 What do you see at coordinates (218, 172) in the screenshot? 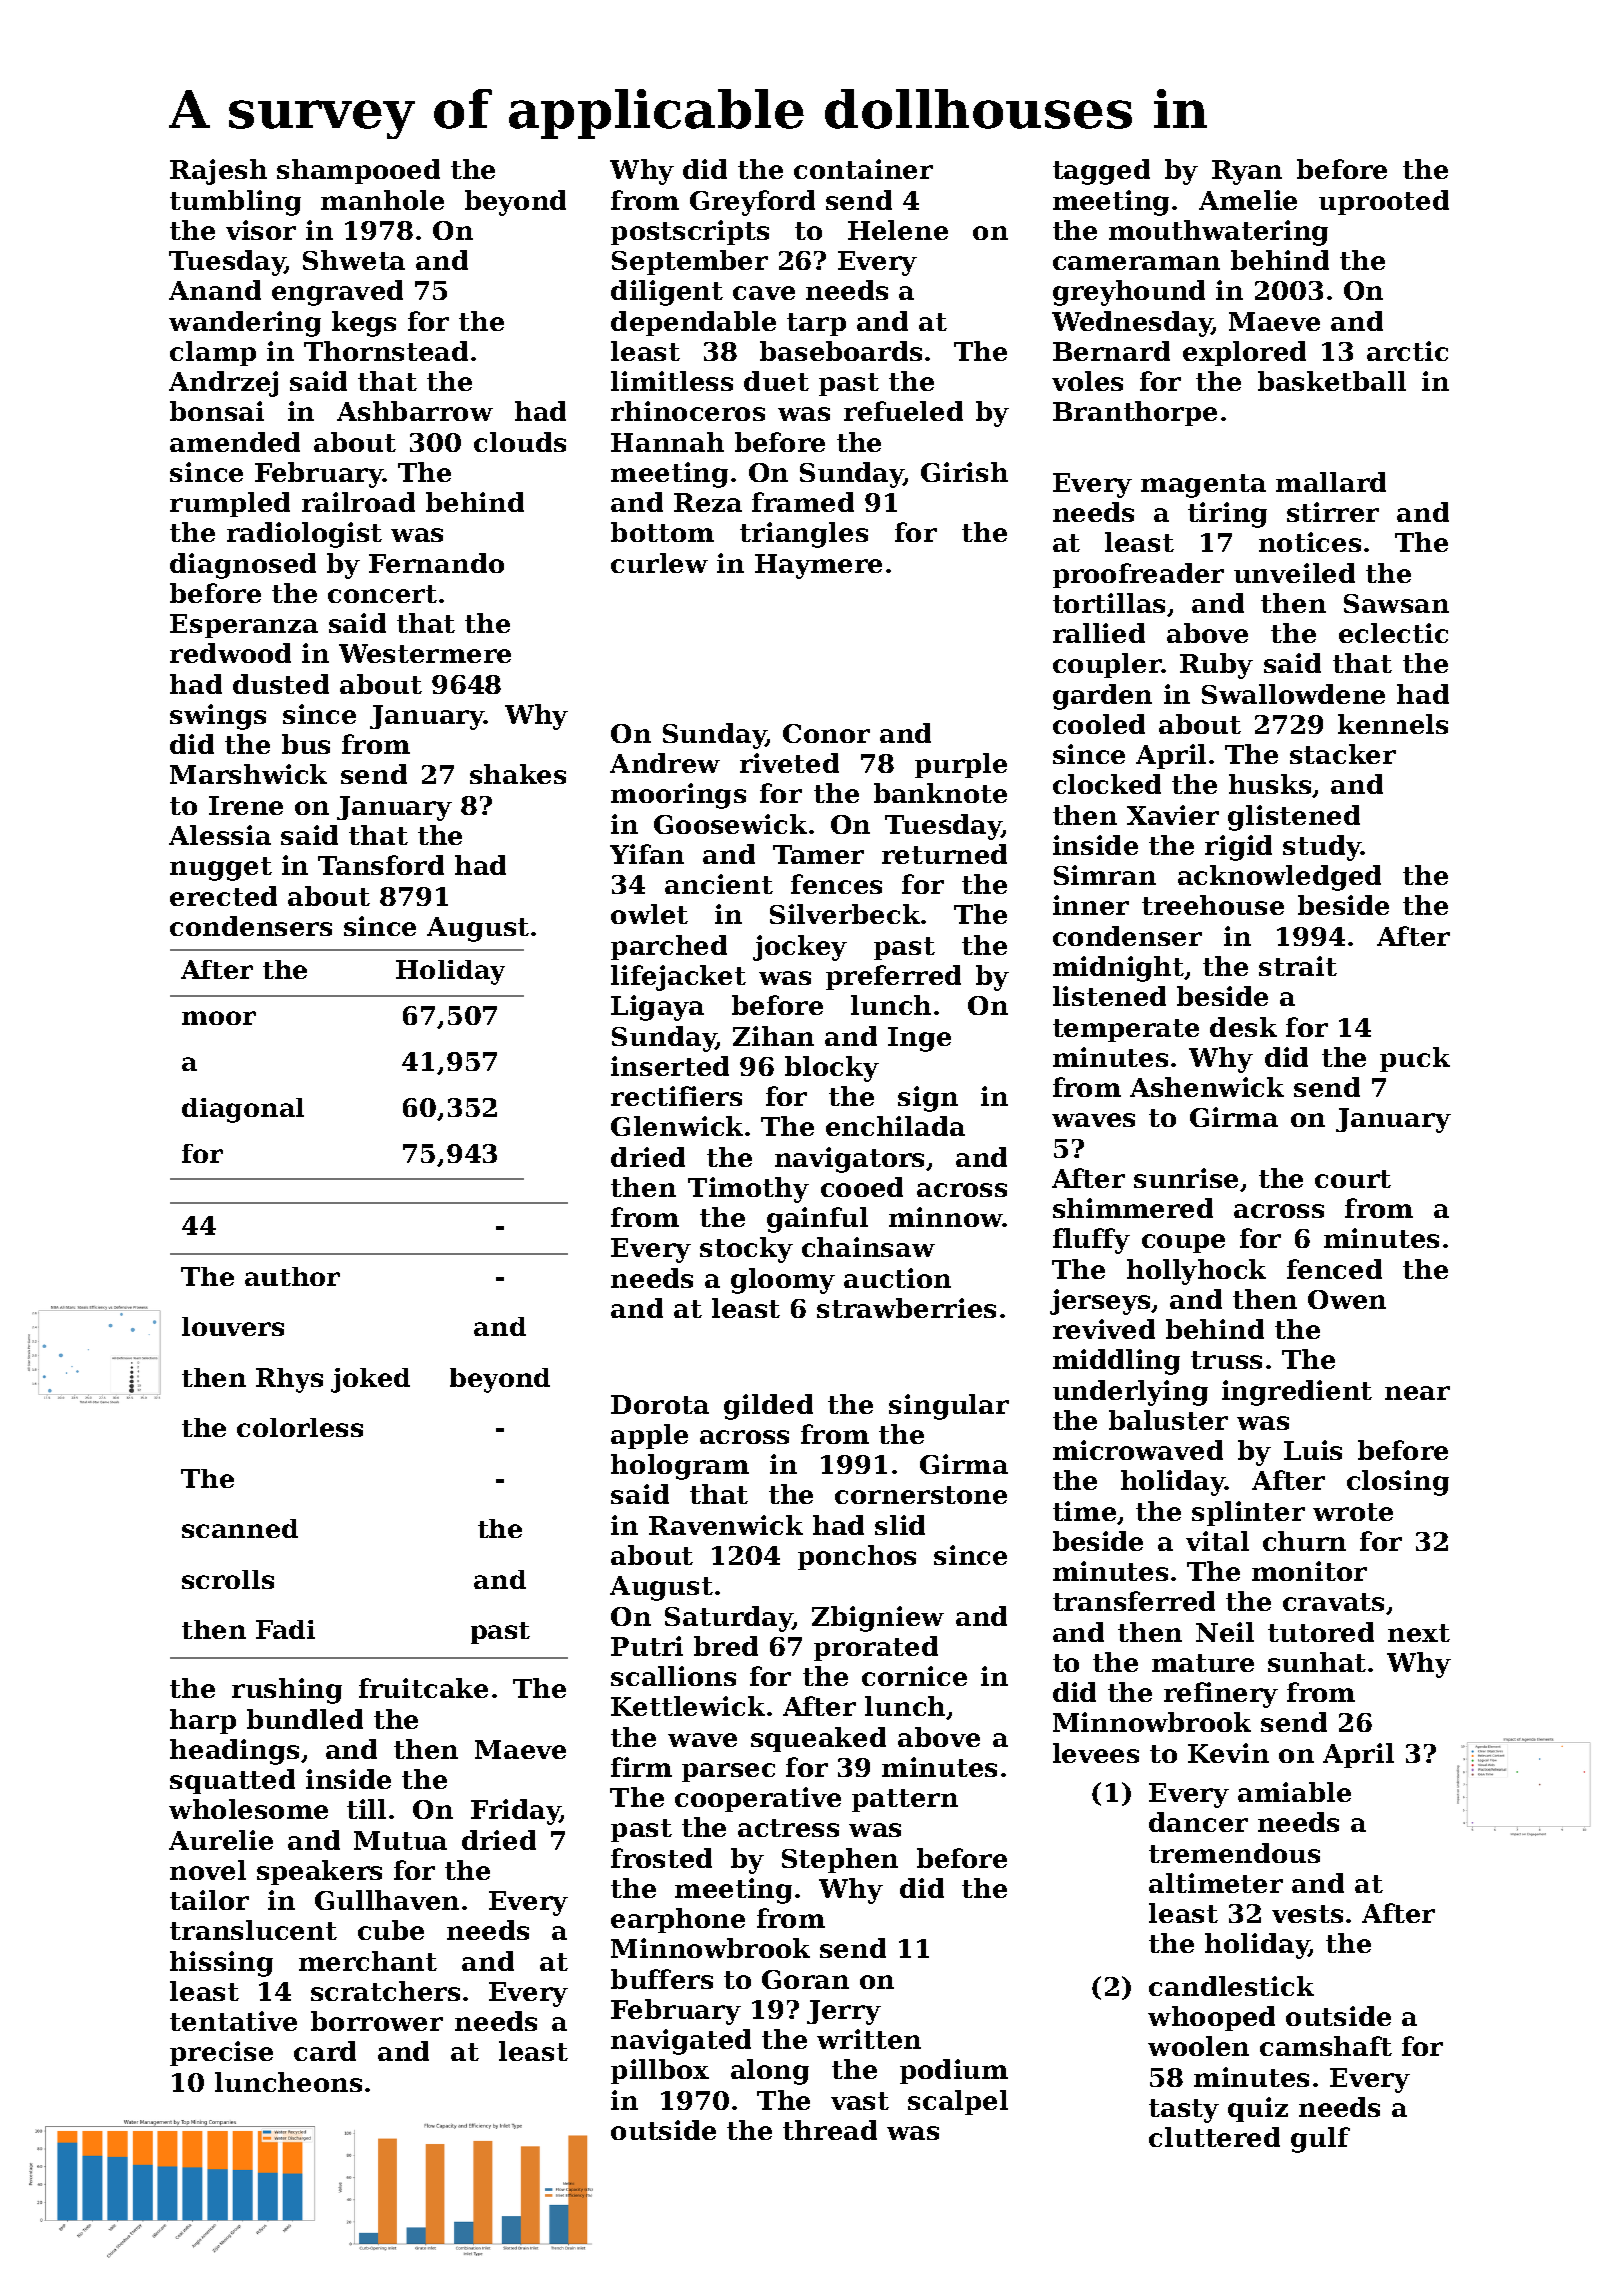
I see `Rajesh` at bounding box center [218, 172].
